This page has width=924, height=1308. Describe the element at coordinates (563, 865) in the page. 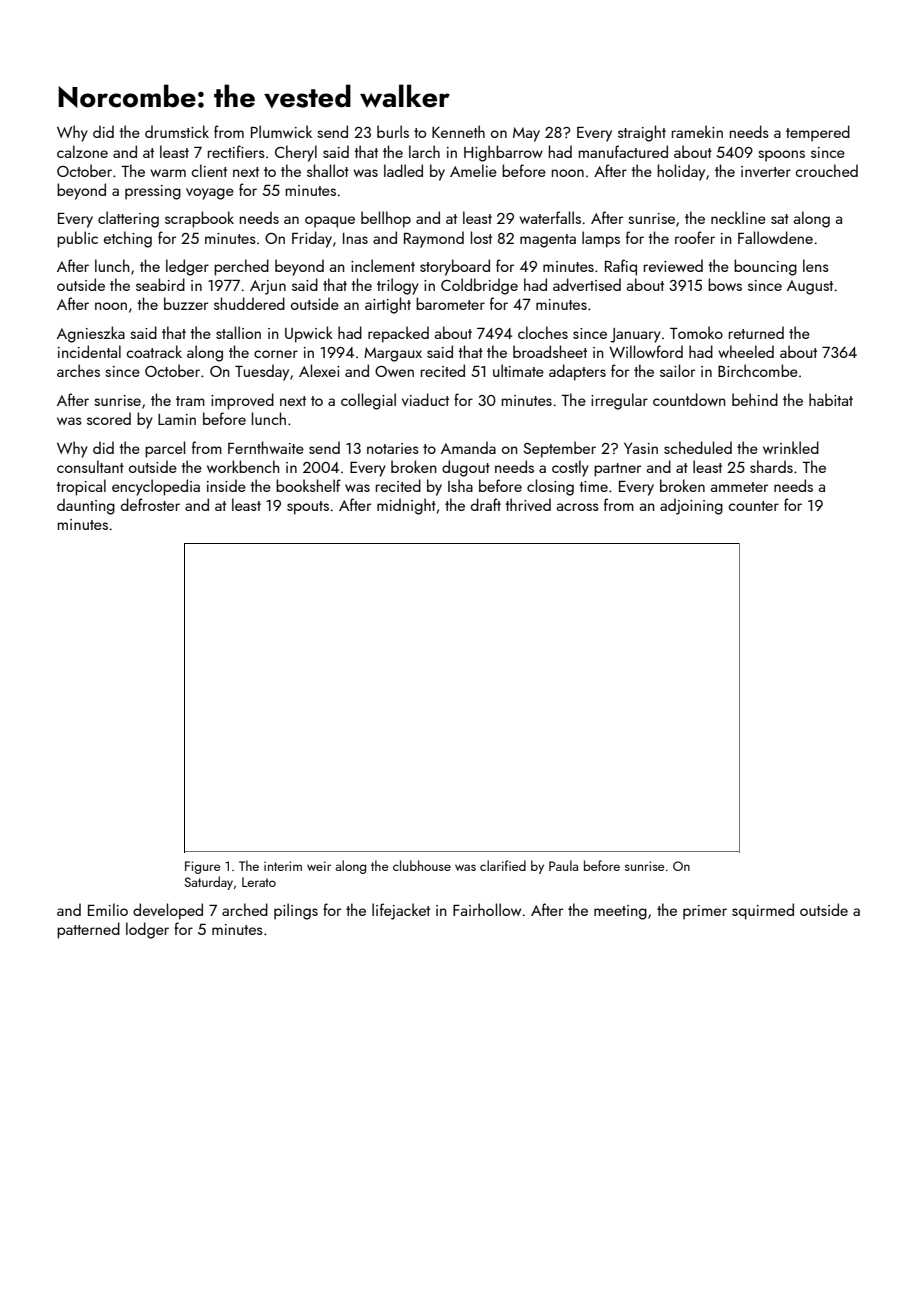

I see `Paula` at that location.
